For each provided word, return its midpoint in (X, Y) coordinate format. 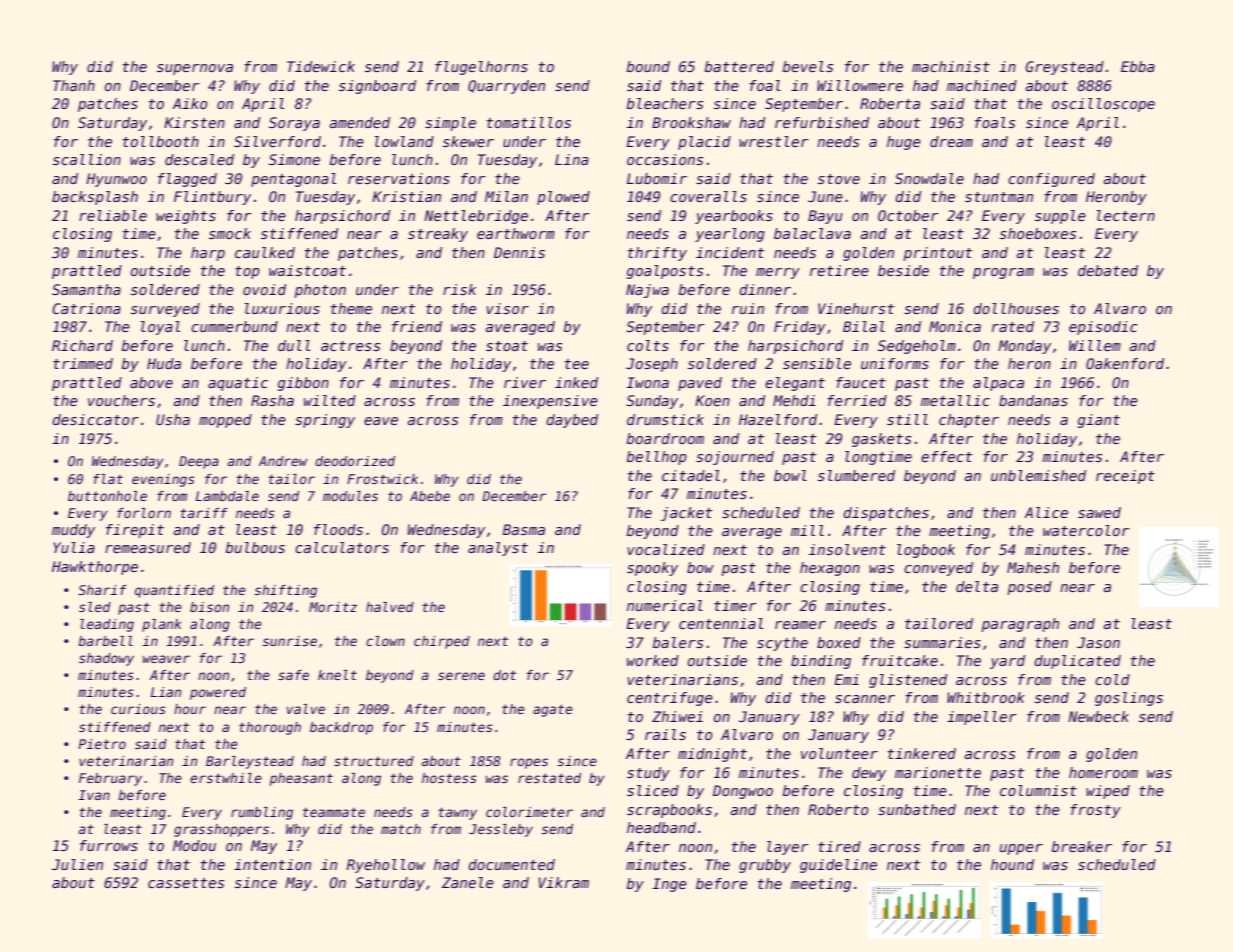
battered (739, 66)
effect (946, 456)
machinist (951, 66)
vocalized (666, 549)
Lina (572, 159)
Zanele (468, 882)
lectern (1126, 215)
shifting (286, 591)
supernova (195, 69)
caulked (265, 252)
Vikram (563, 882)
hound (1012, 864)
